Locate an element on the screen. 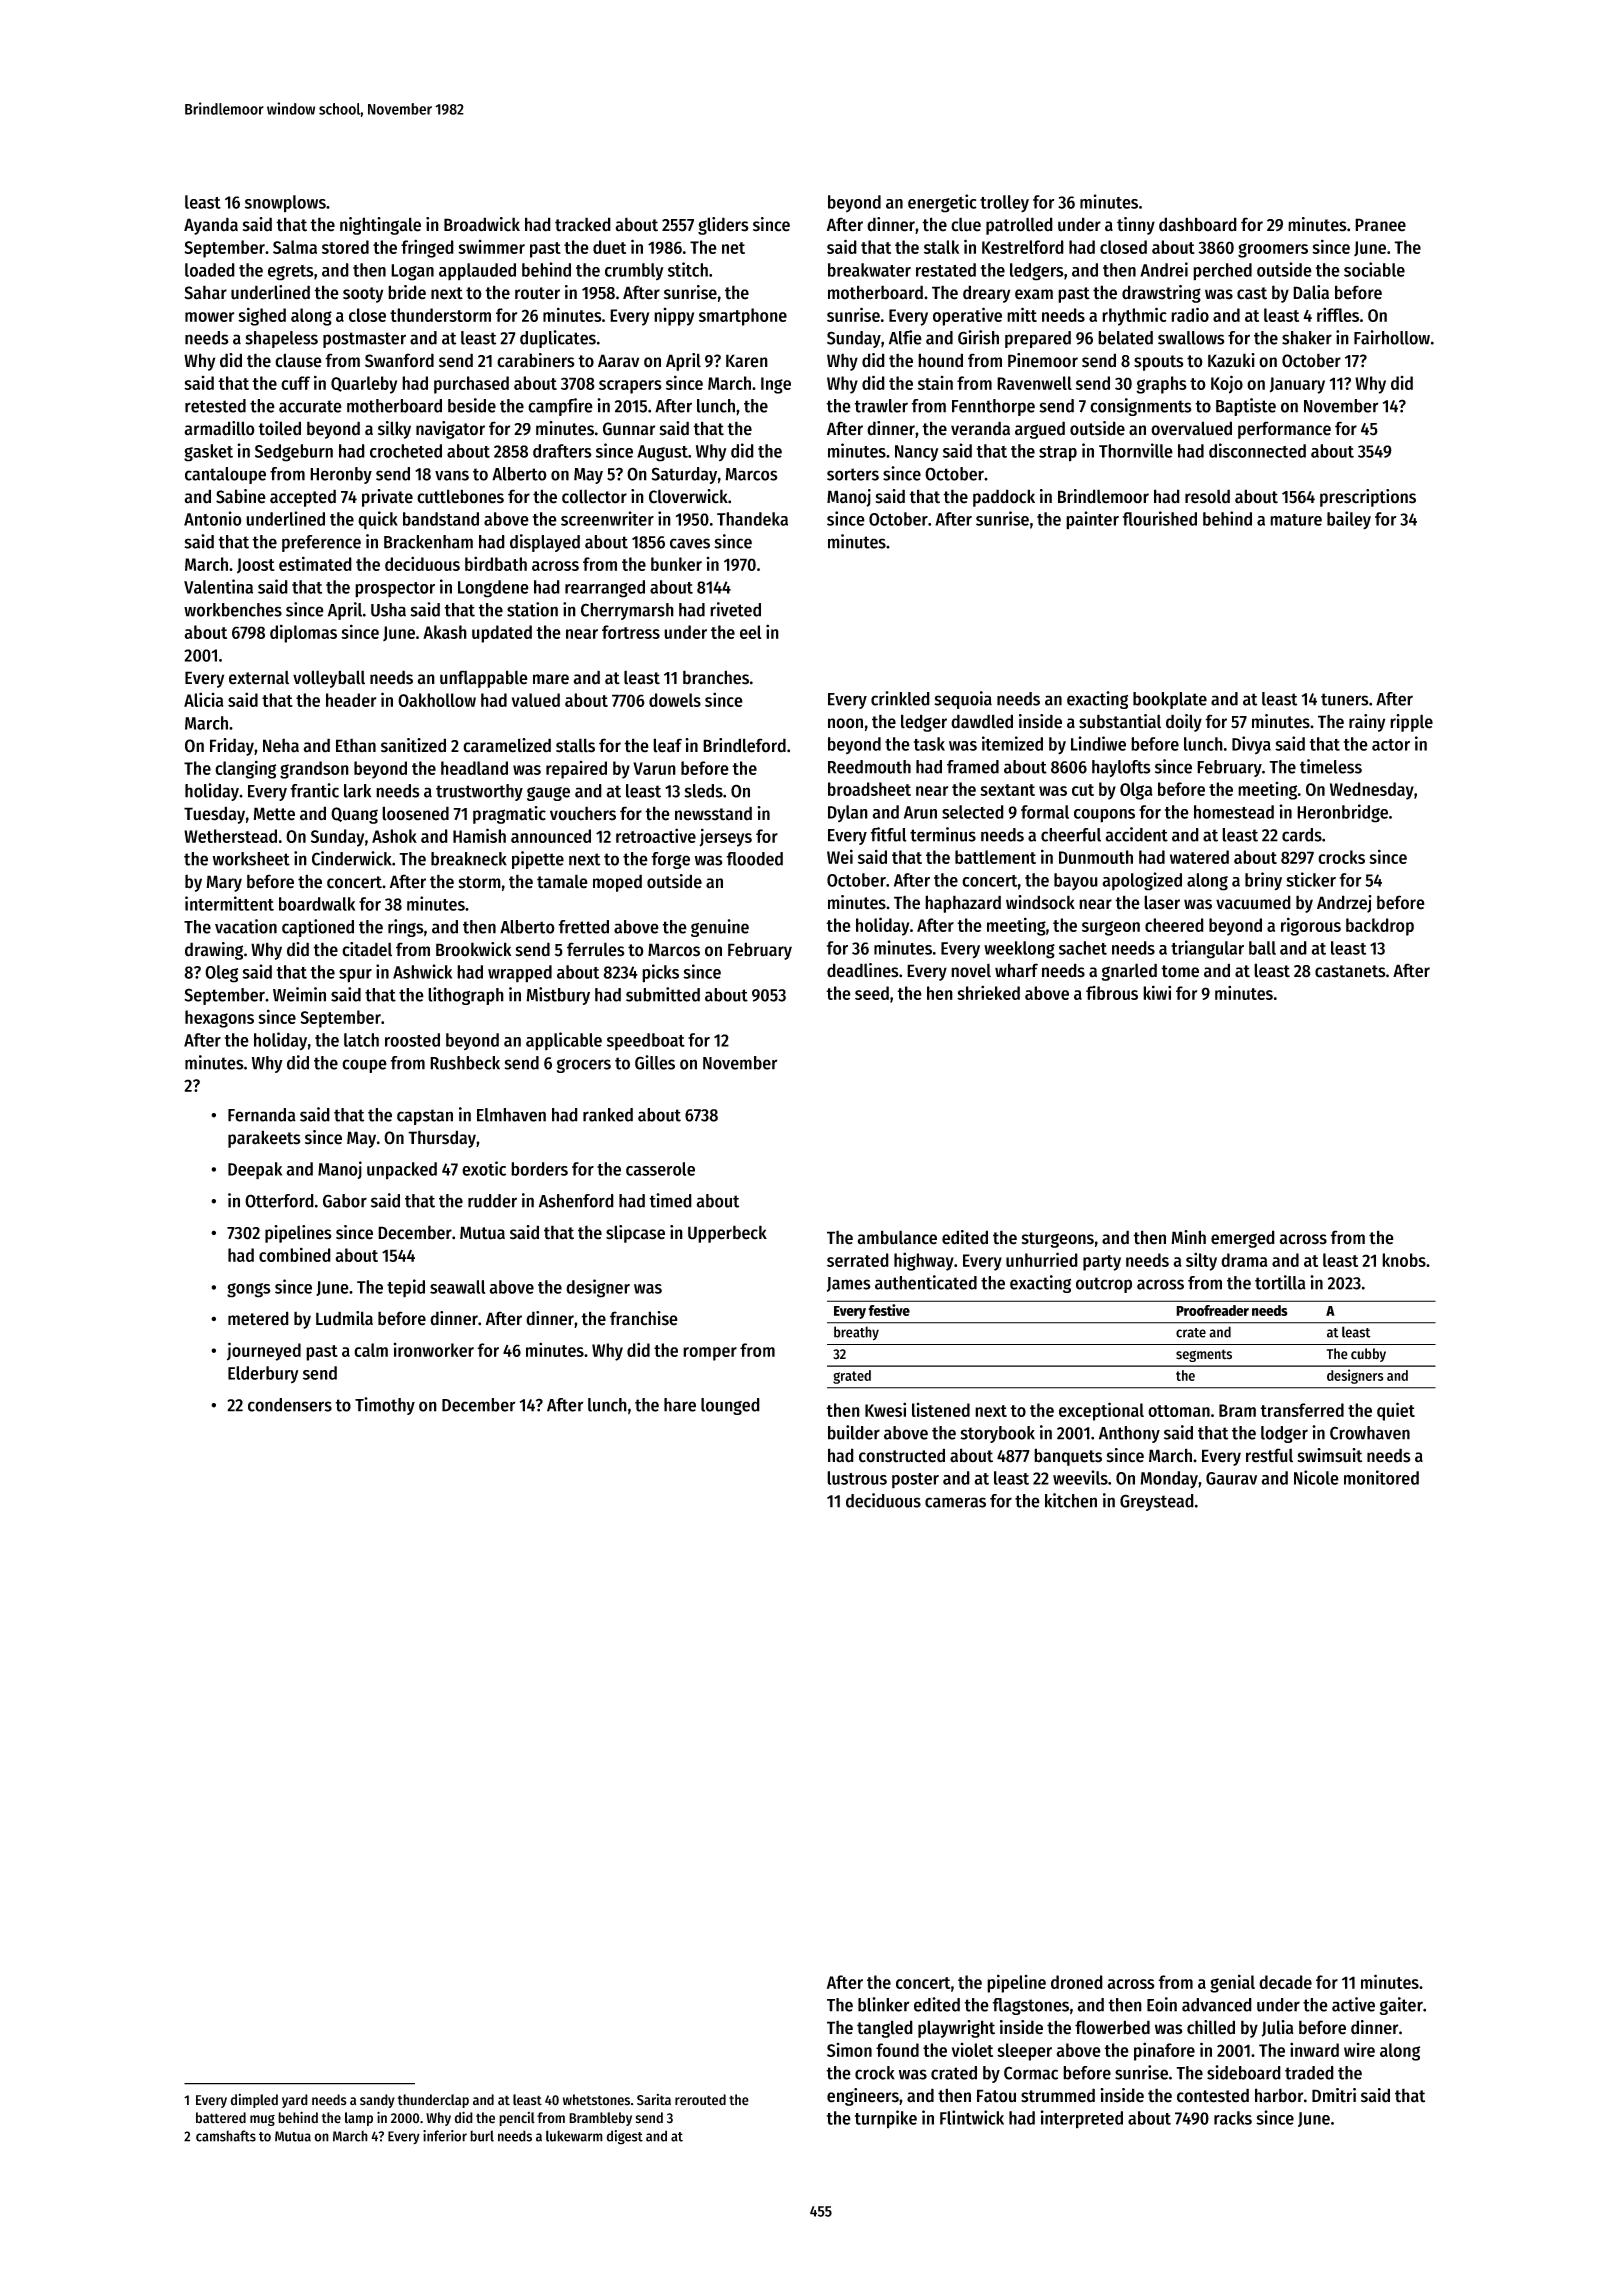  dimpled is located at coordinates (254, 2101).
